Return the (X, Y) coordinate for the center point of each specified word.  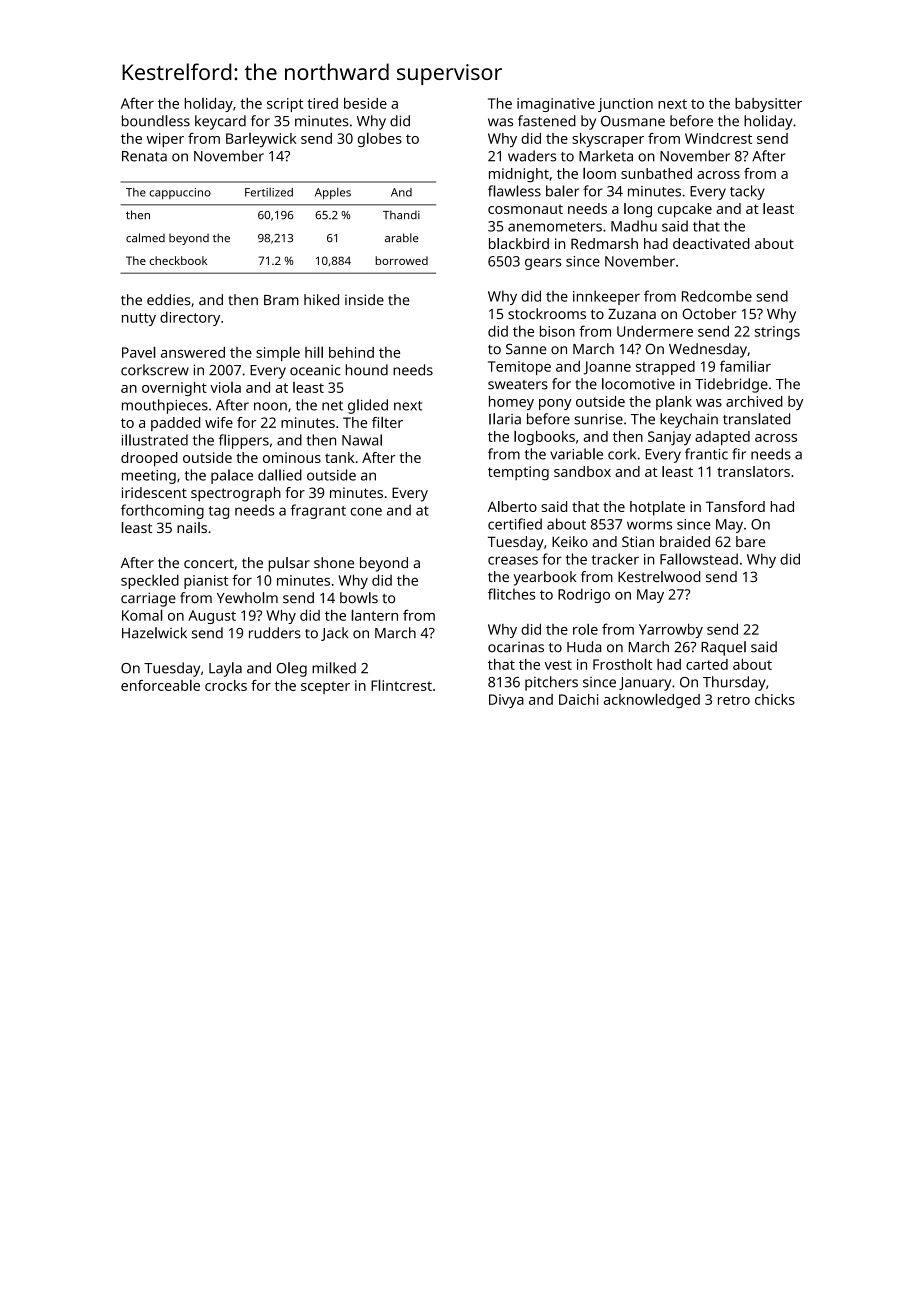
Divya (506, 701)
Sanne (526, 349)
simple (278, 353)
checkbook (178, 260)
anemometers (555, 227)
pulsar (289, 564)
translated (756, 419)
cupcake (685, 210)
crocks (226, 685)
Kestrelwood (659, 576)
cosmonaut (525, 209)
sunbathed (656, 173)
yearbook (545, 578)
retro (734, 700)
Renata (144, 156)
